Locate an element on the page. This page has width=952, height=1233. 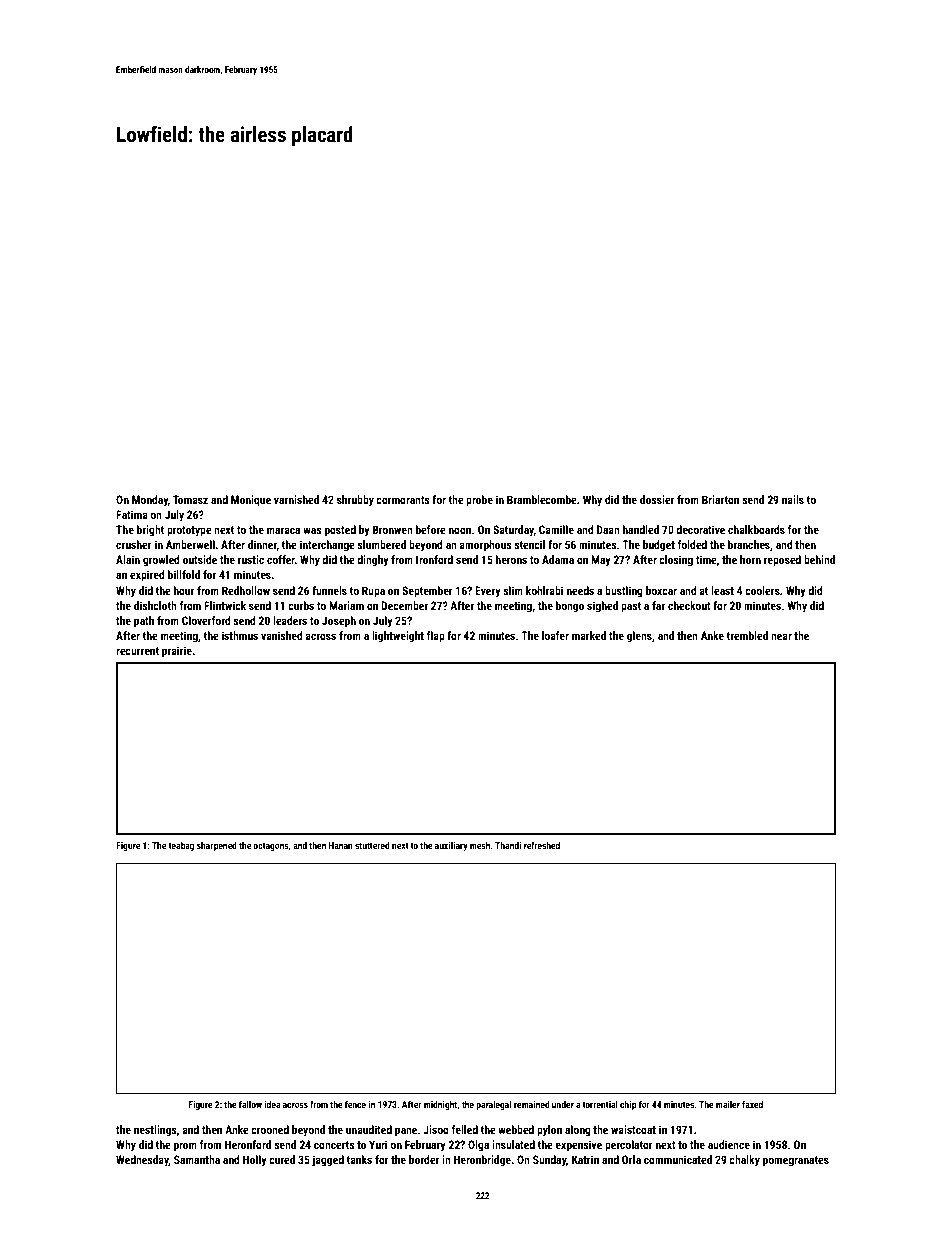
sharpened is located at coordinates (217, 846).
